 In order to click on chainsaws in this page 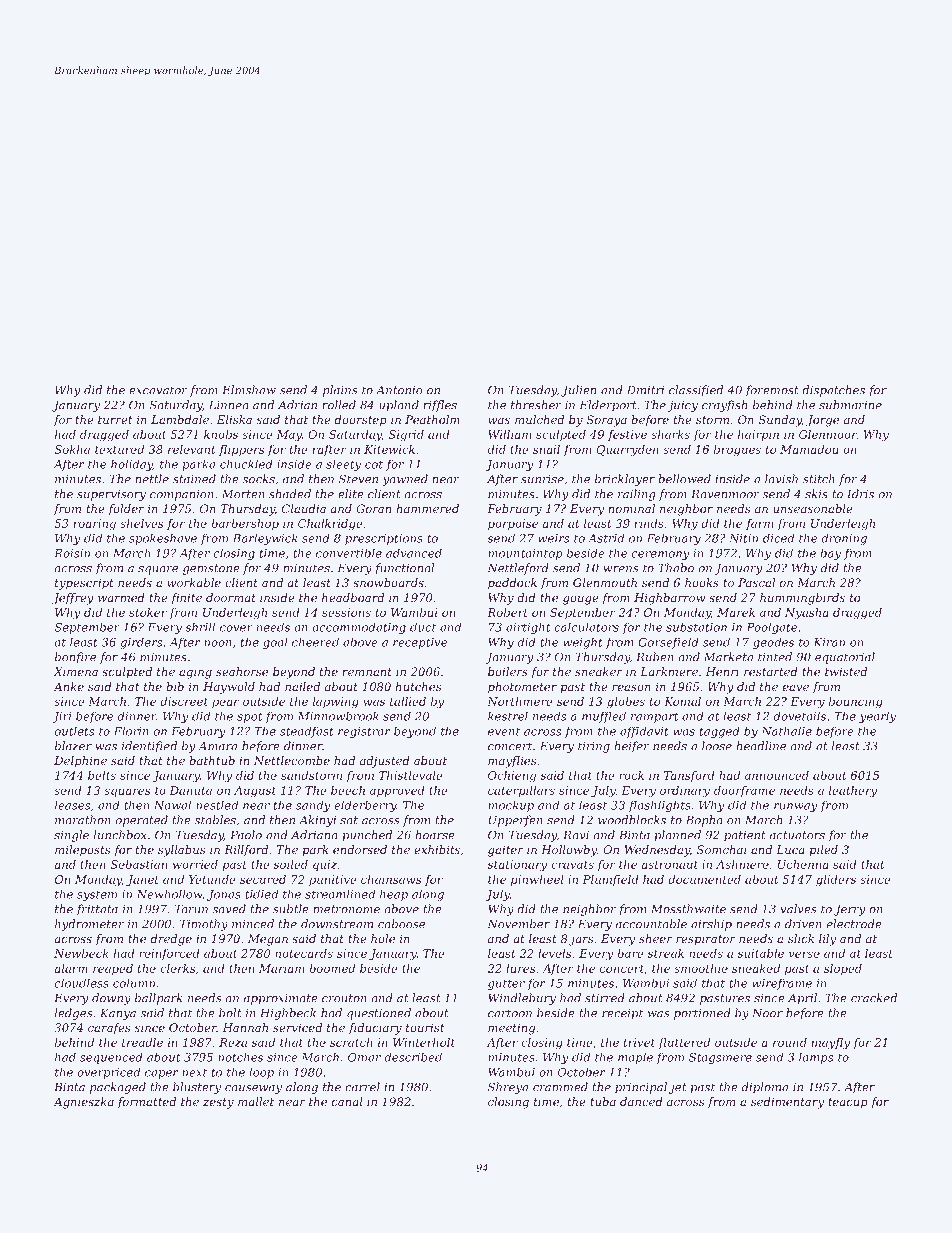, I will do `click(391, 879)`.
